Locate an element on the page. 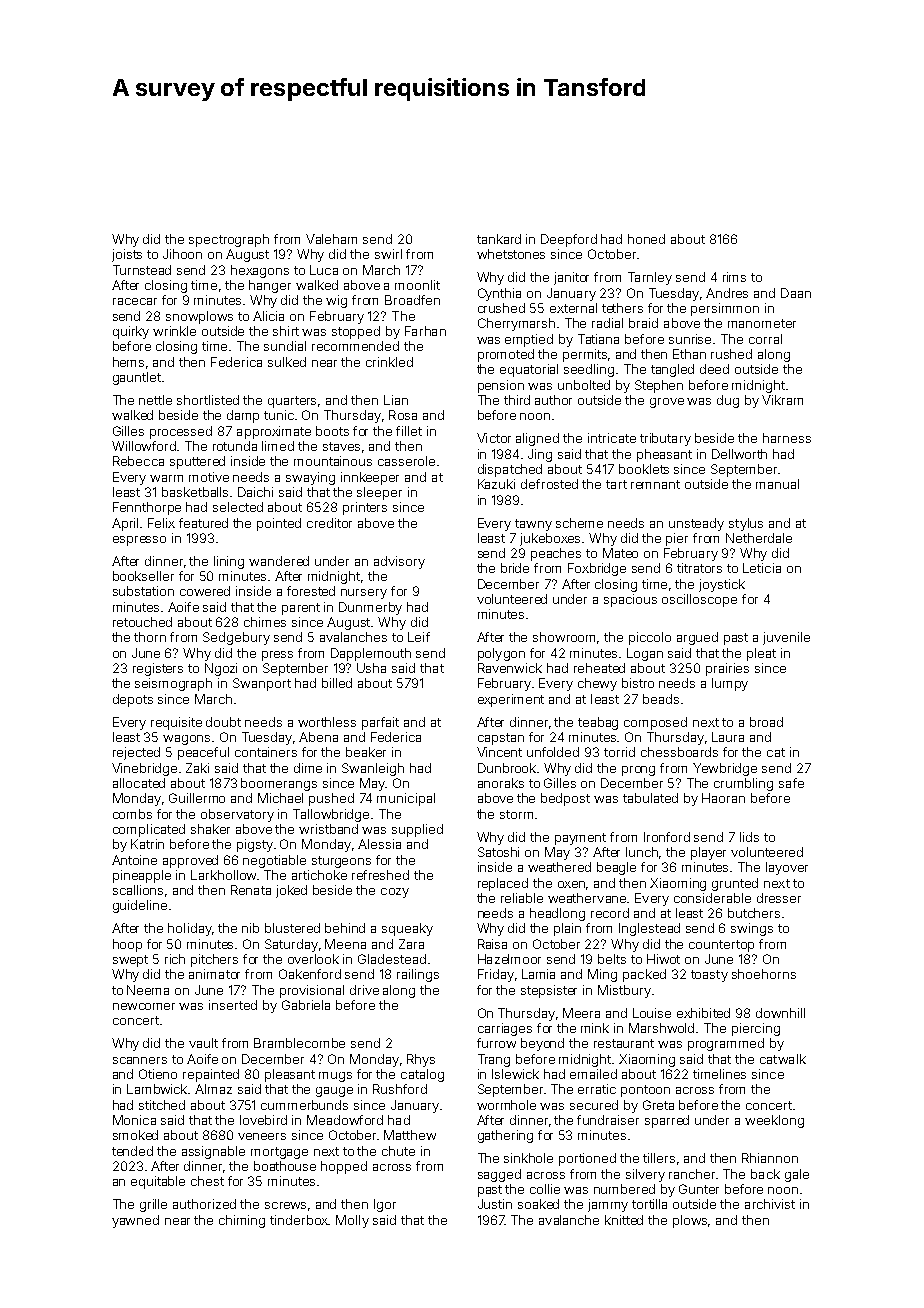  spectrograph is located at coordinates (229, 240).
